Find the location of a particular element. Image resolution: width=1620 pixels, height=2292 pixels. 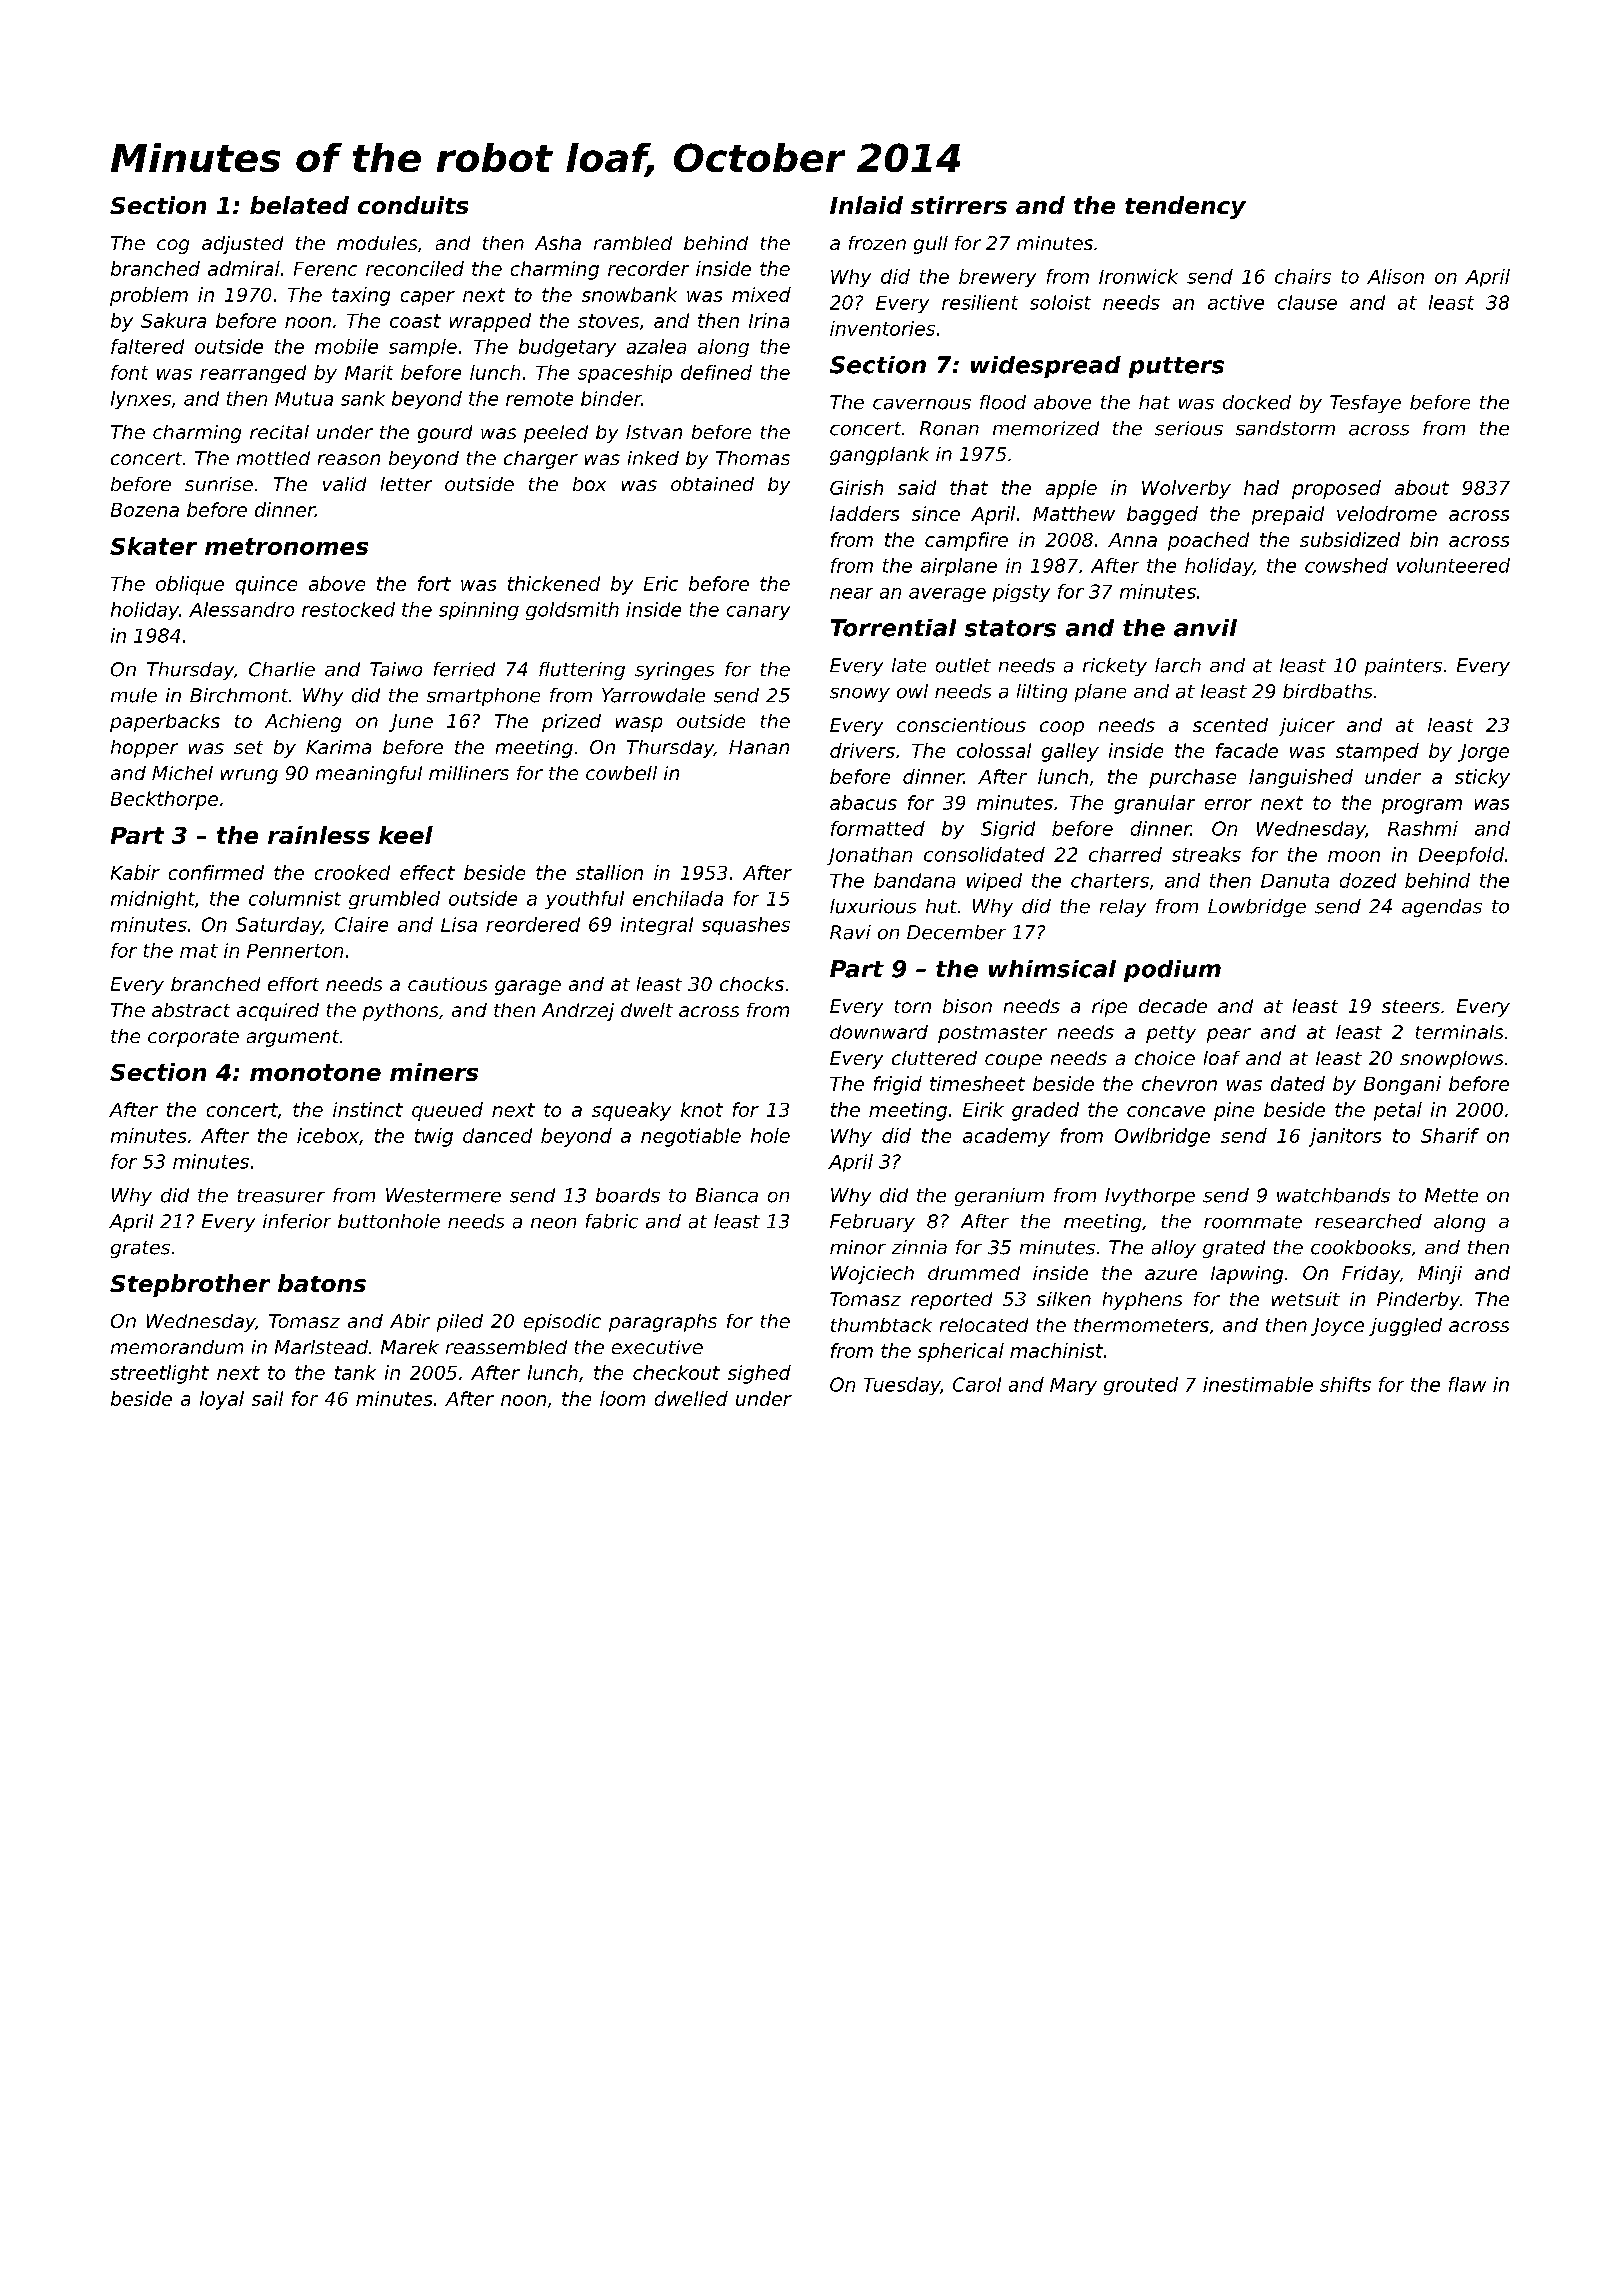

sail is located at coordinates (267, 1398).
